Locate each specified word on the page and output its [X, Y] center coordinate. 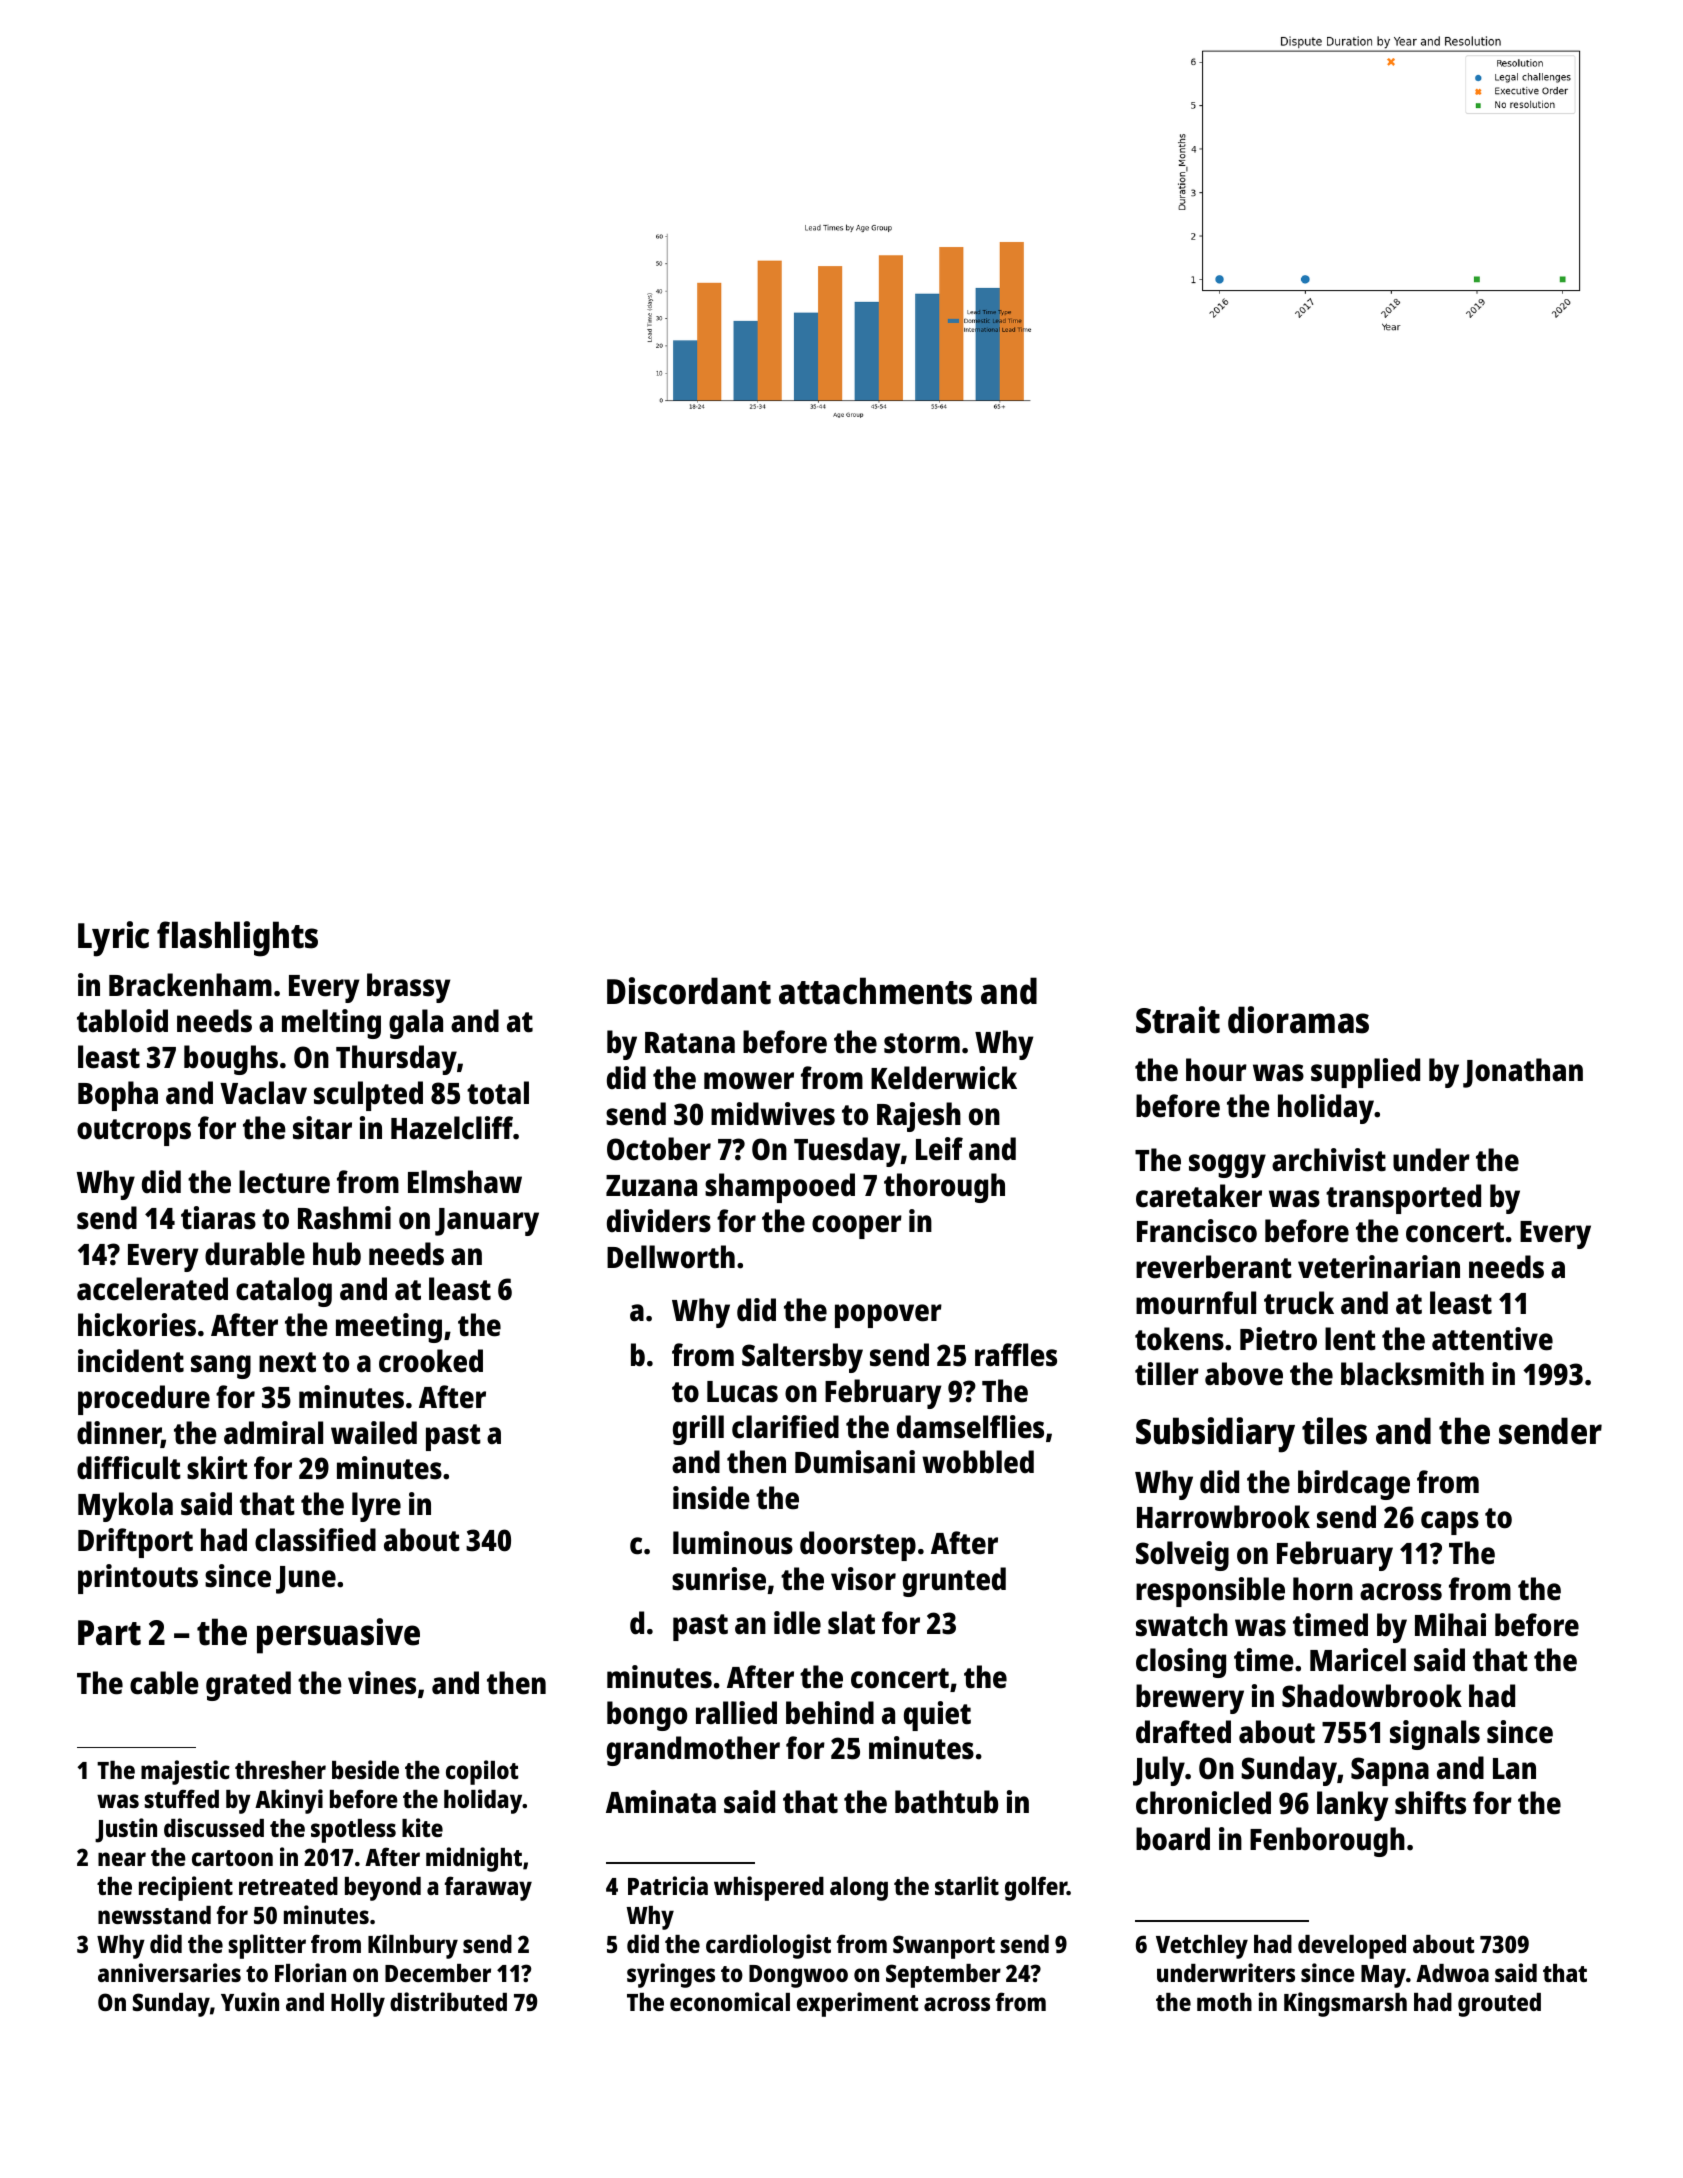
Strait [1178, 1020]
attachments [875, 991]
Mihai [1450, 1625]
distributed [448, 2001]
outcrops [134, 1132]
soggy [1227, 1166]
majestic [185, 1772]
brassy [408, 988]
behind [830, 1713]
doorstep [858, 1546]
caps [1450, 1523]
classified [315, 1540]
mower [749, 1081]
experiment [857, 2004]
